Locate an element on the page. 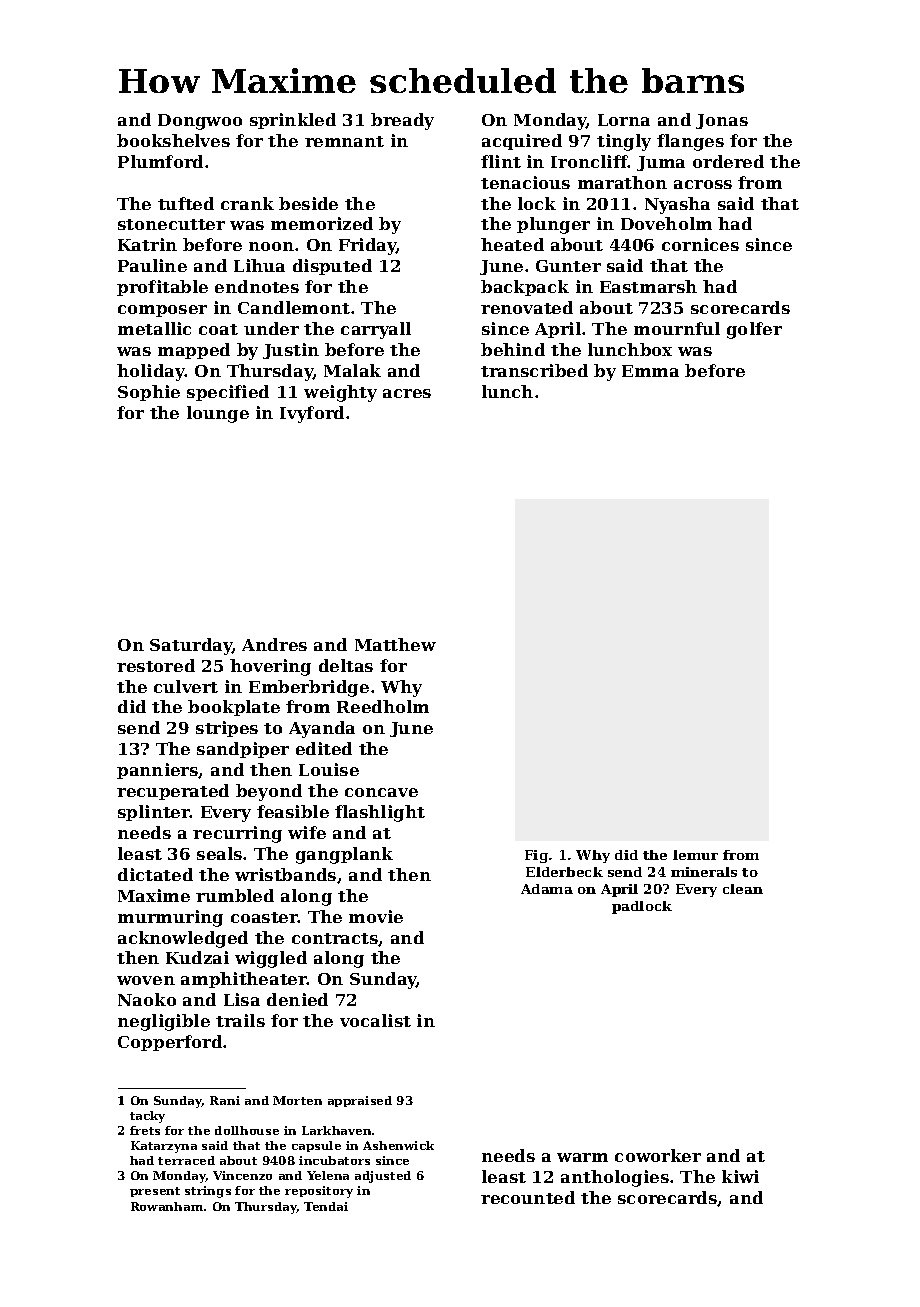  coworker is located at coordinates (658, 1155).
